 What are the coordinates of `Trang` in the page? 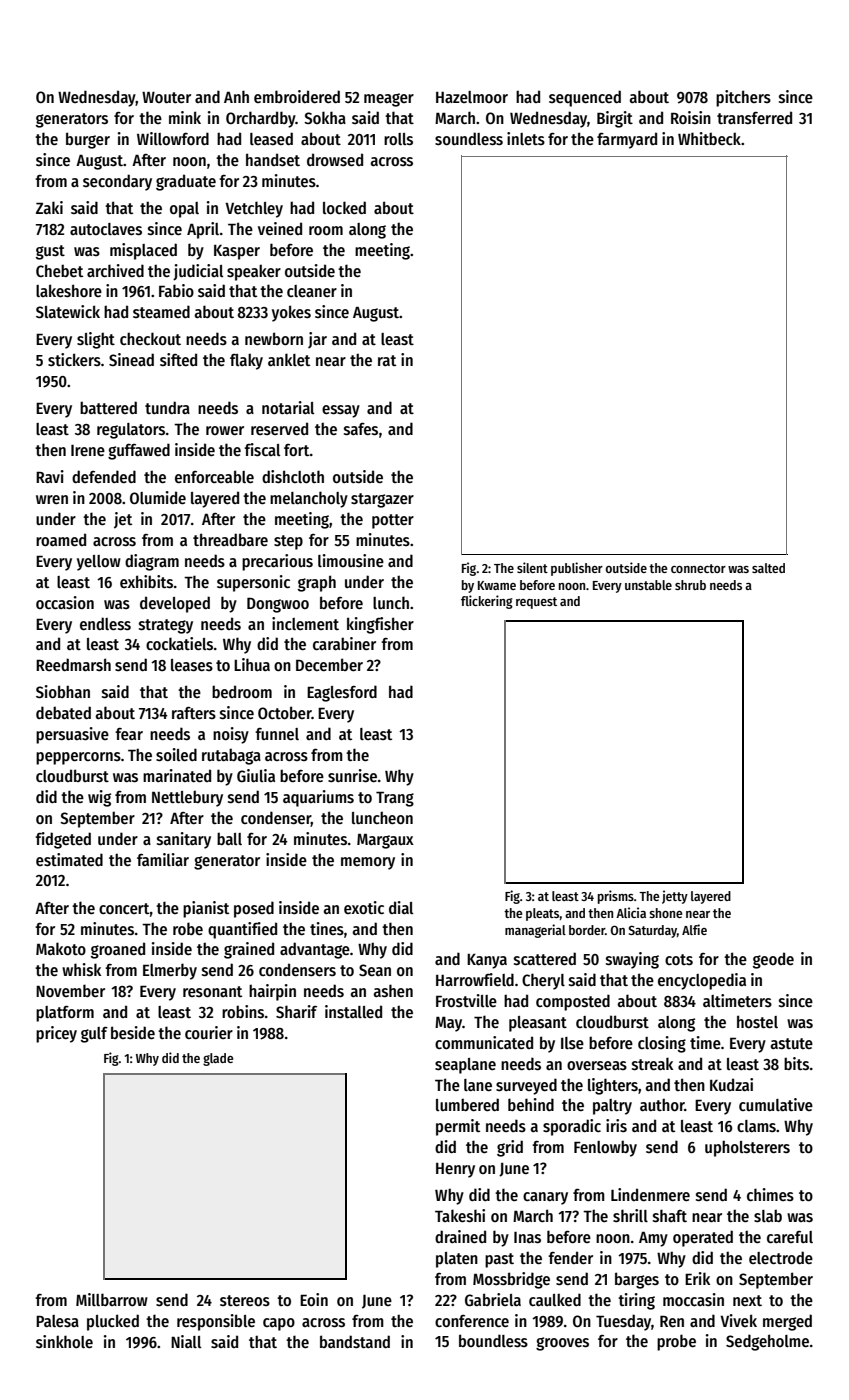 It's located at (395, 799).
